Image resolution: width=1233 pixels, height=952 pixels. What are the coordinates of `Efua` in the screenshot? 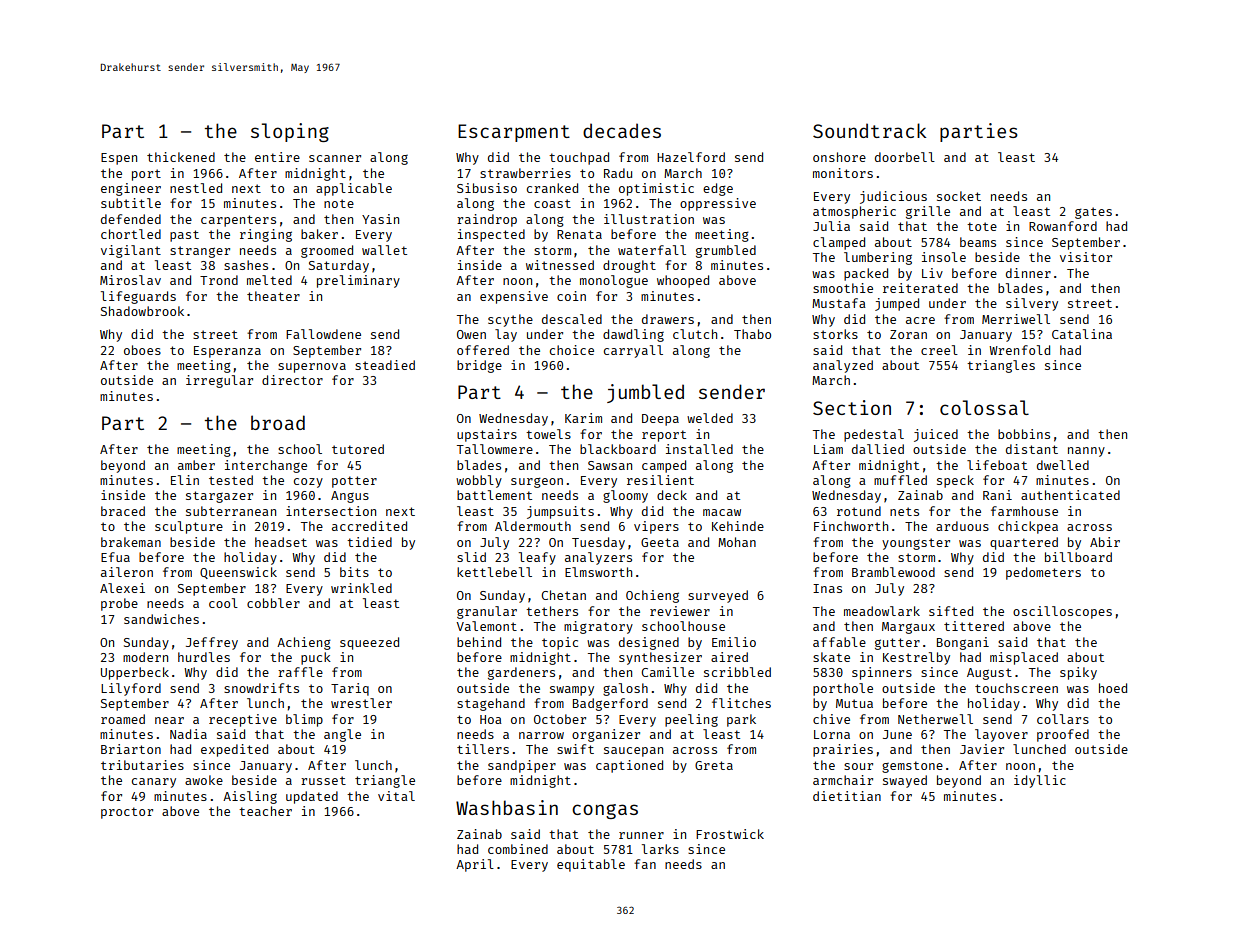 It's located at (115, 557).
